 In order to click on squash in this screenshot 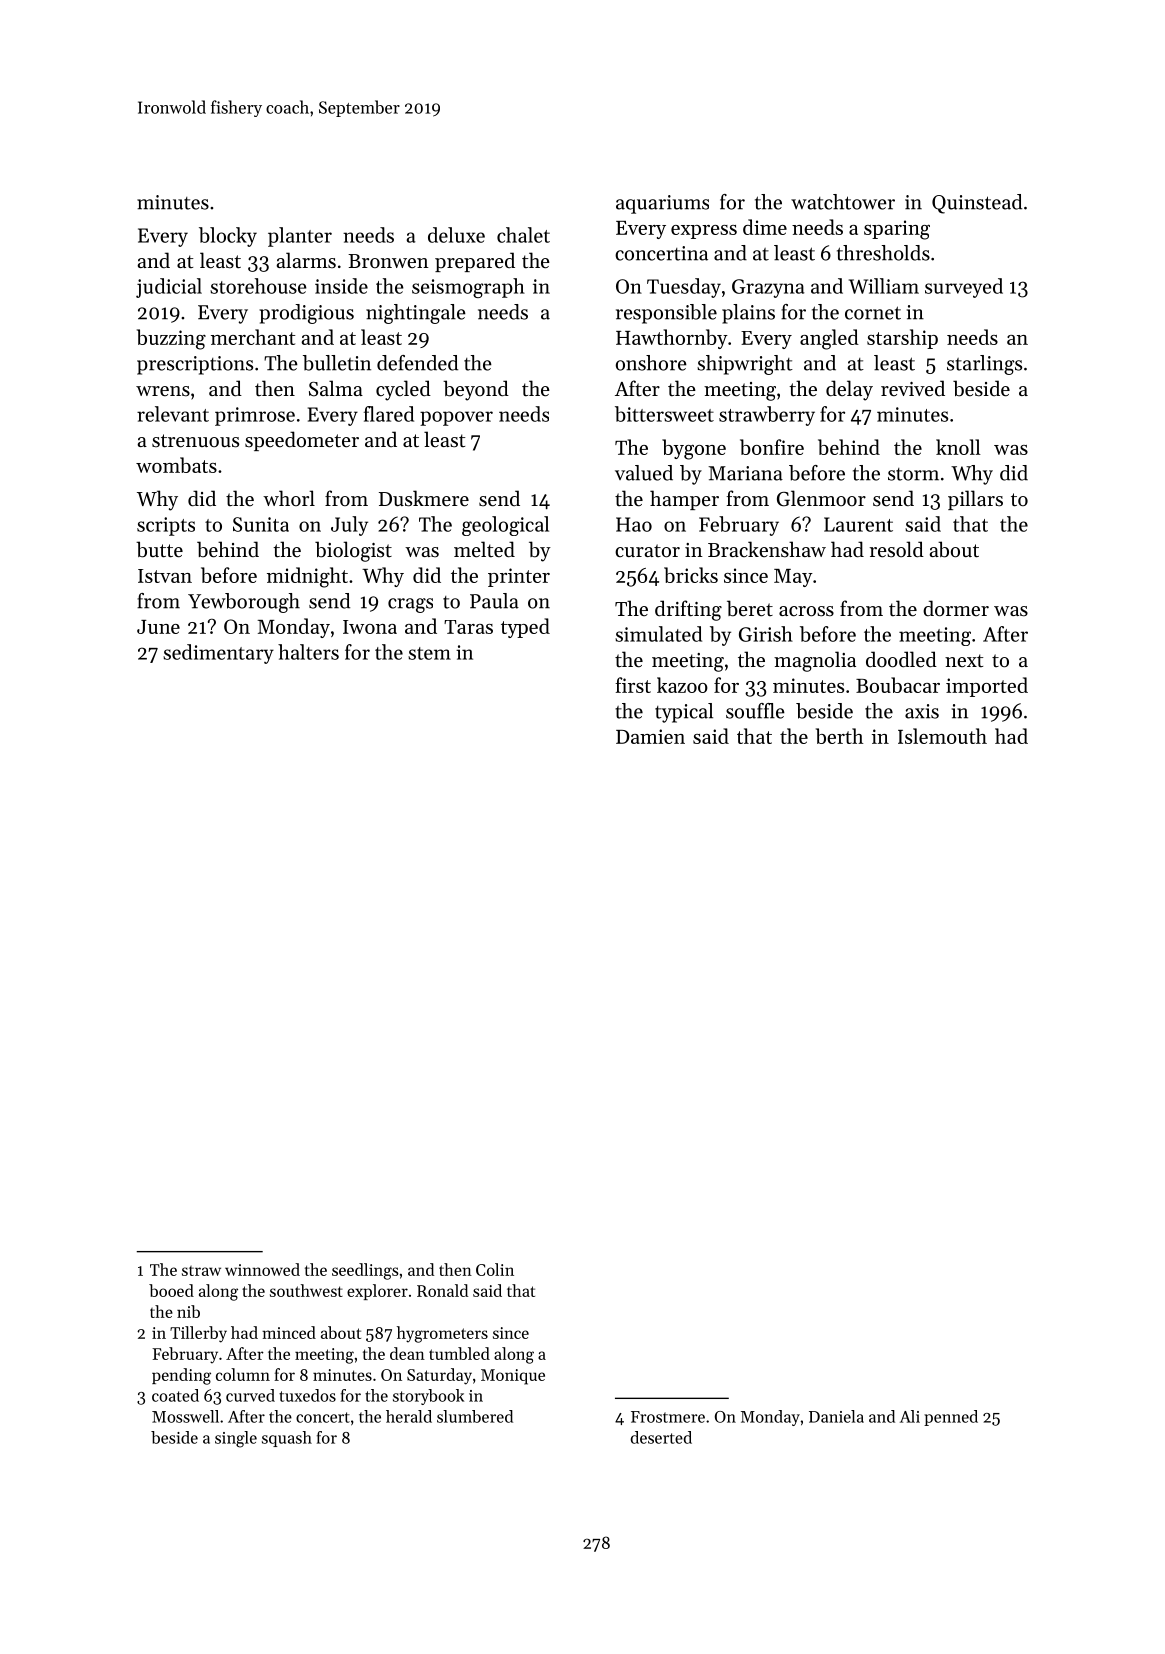, I will do `click(287, 1439)`.
